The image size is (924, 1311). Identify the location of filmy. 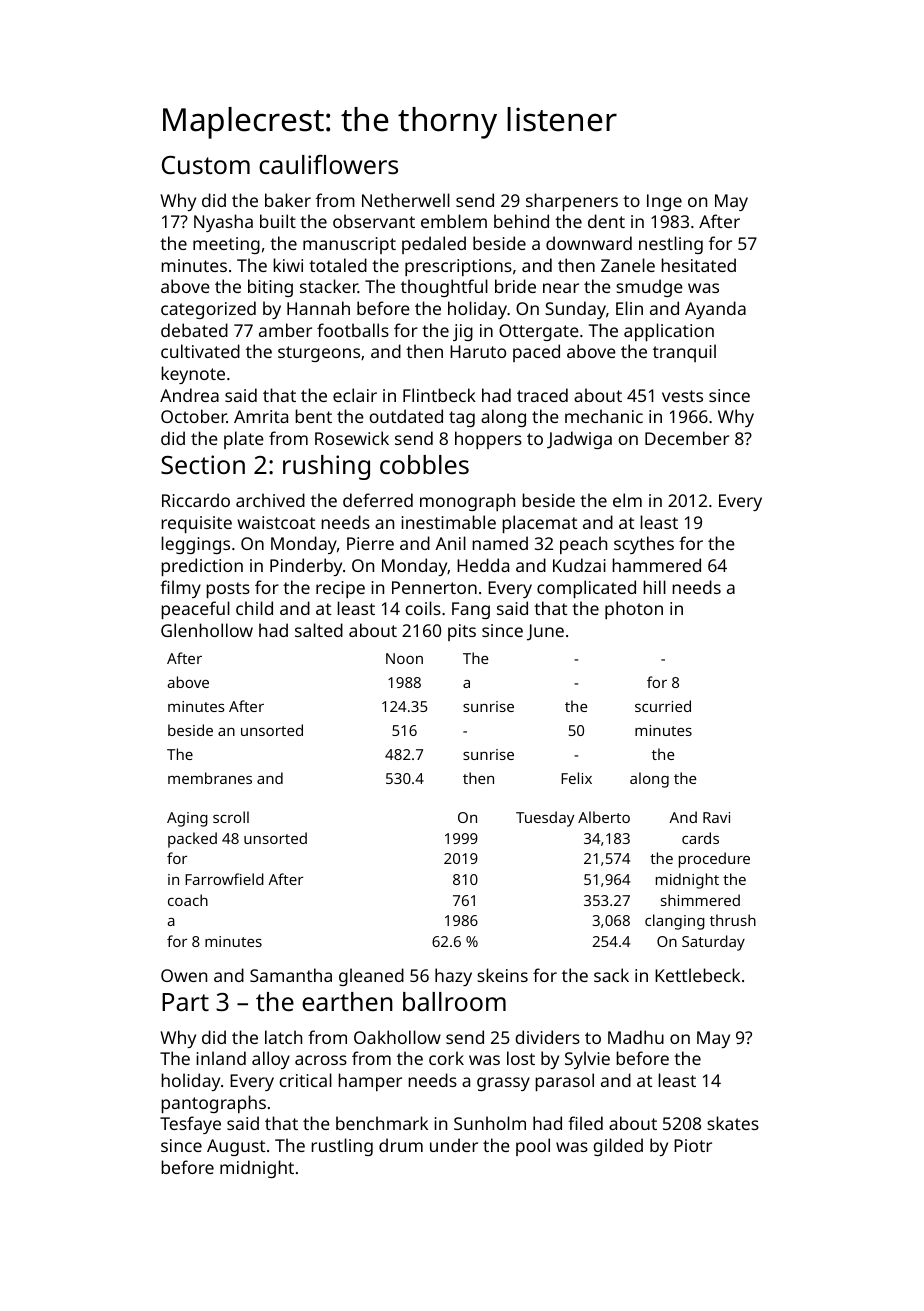
(180, 589).
